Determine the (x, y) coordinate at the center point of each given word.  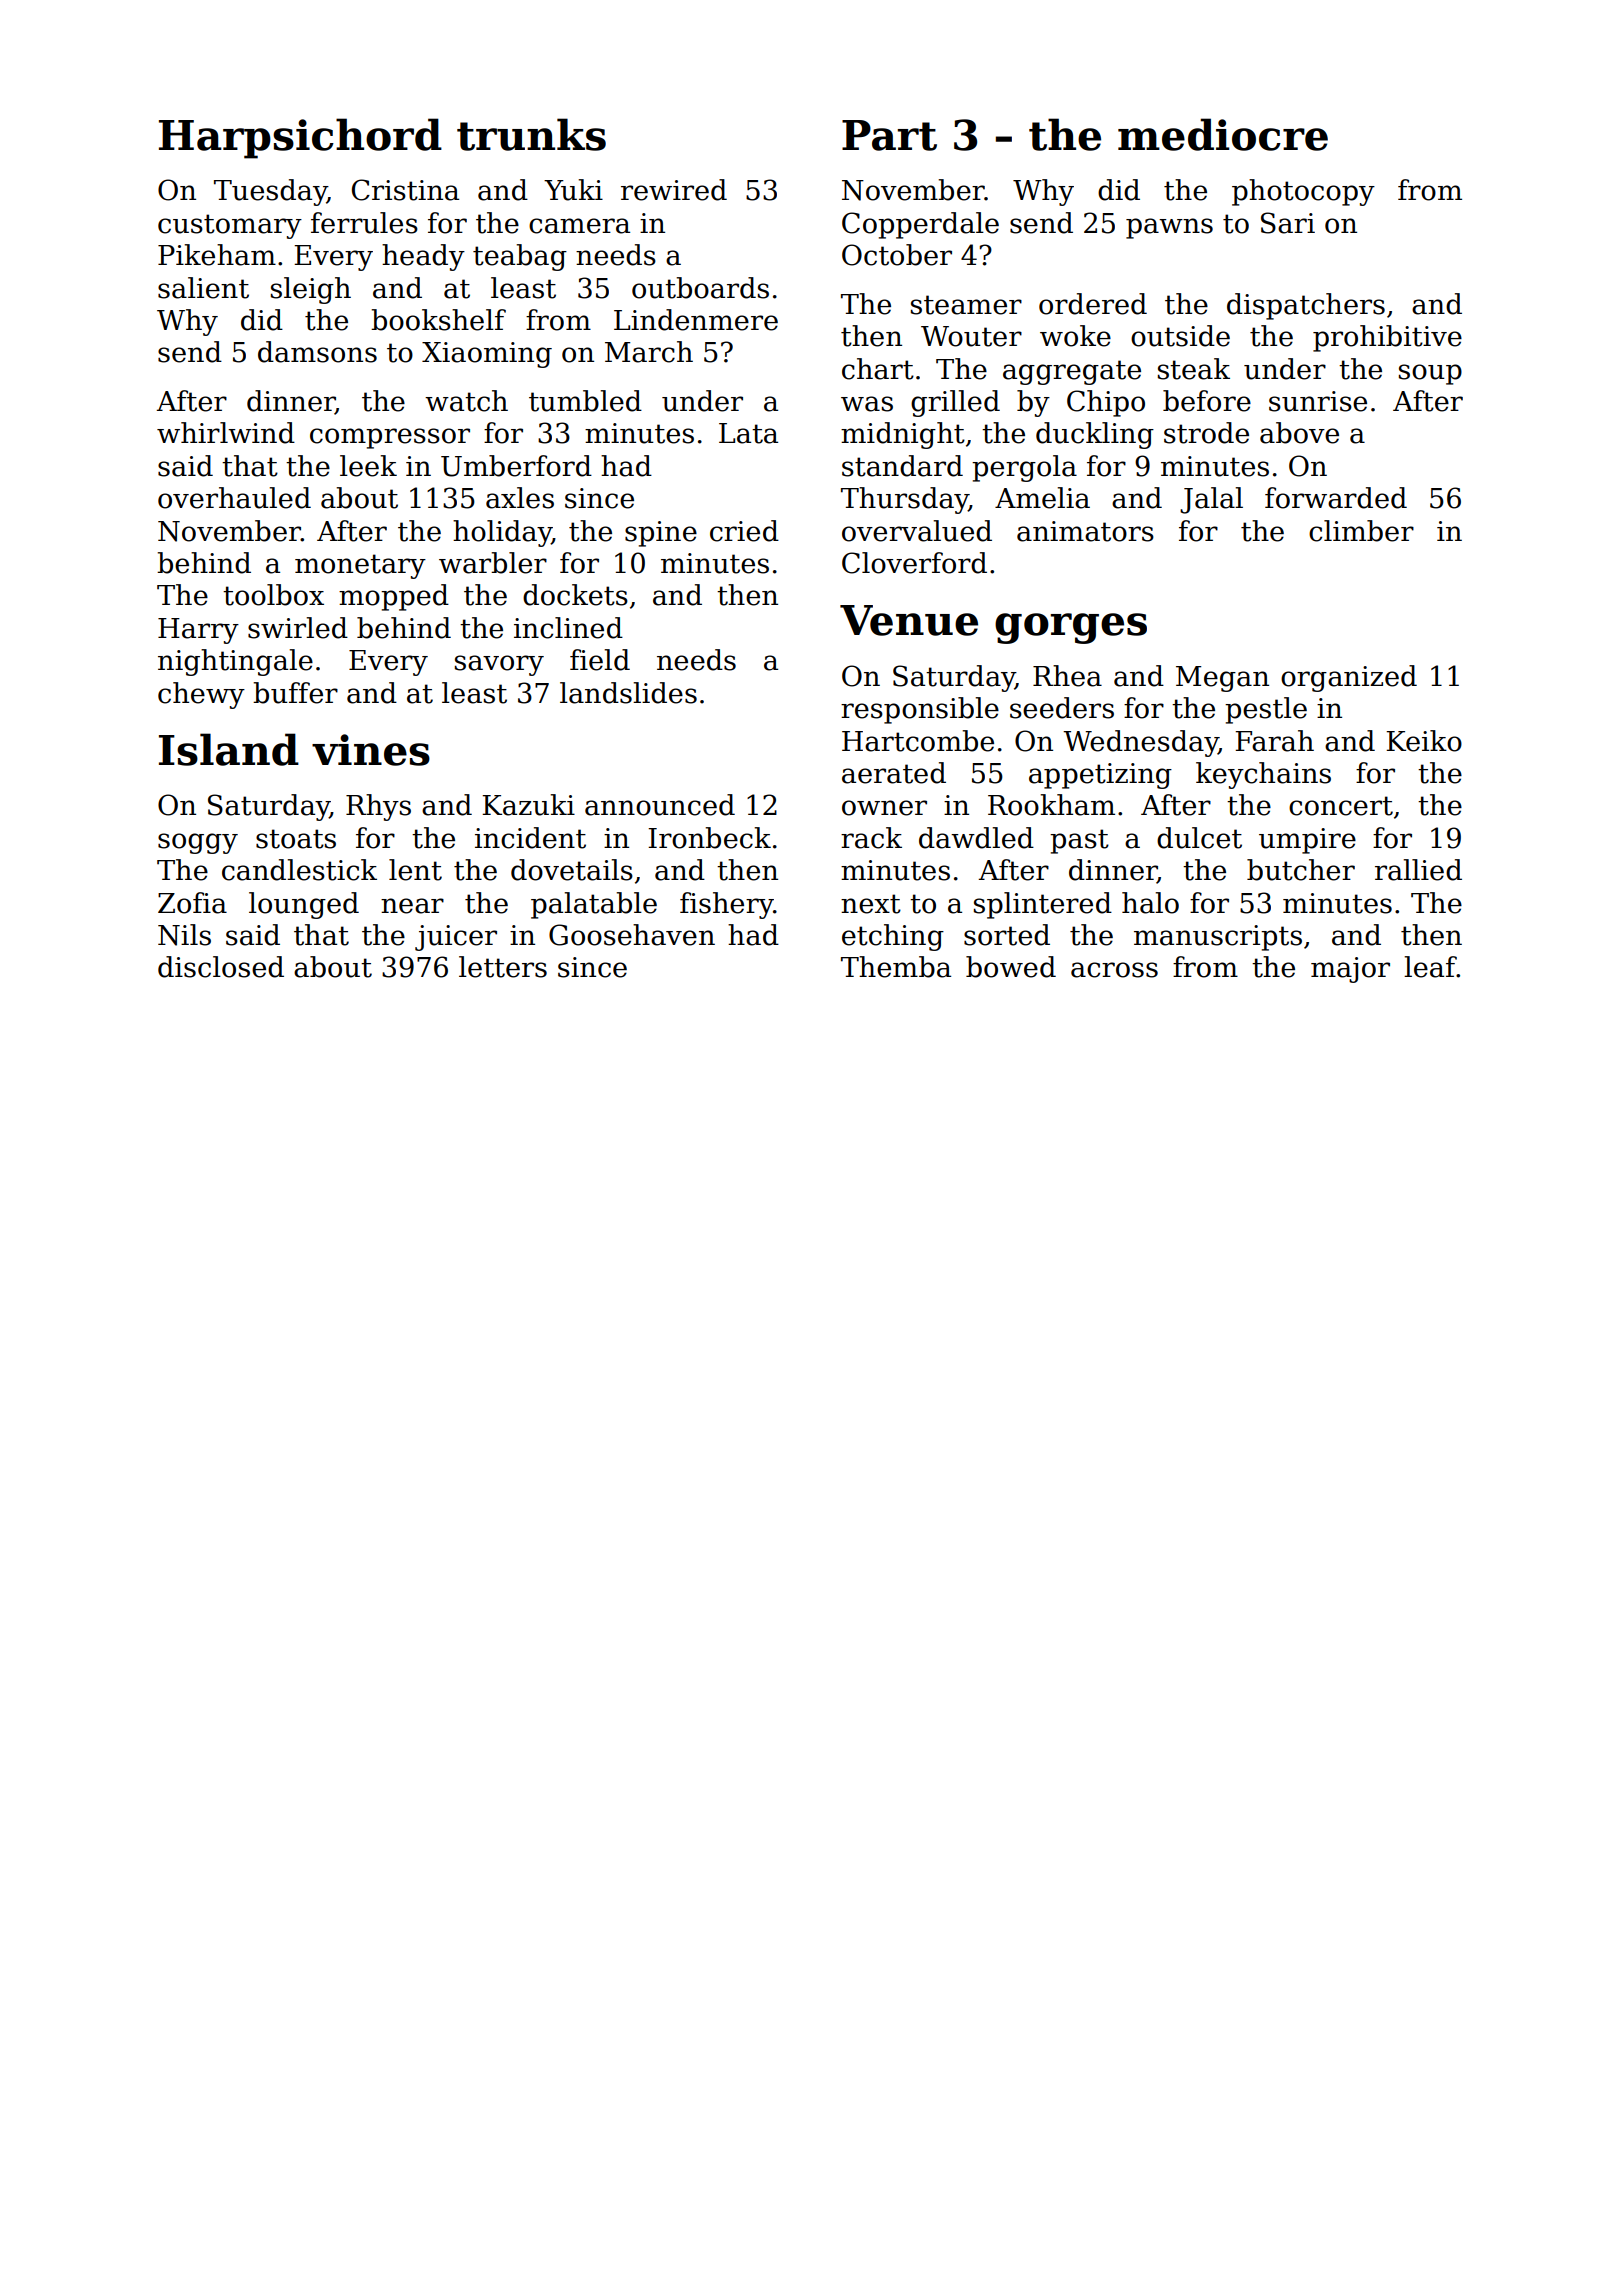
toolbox (273, 595)
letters (503, 967)
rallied (1418, 870)
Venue (909, 620)
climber (1361, 531)
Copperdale (920, 225)
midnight (903, 435)
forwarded (1336, 498)
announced (660, 805)
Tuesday (270, 192)
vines (371, 750)
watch (466, 401)
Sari (1288, 223)
